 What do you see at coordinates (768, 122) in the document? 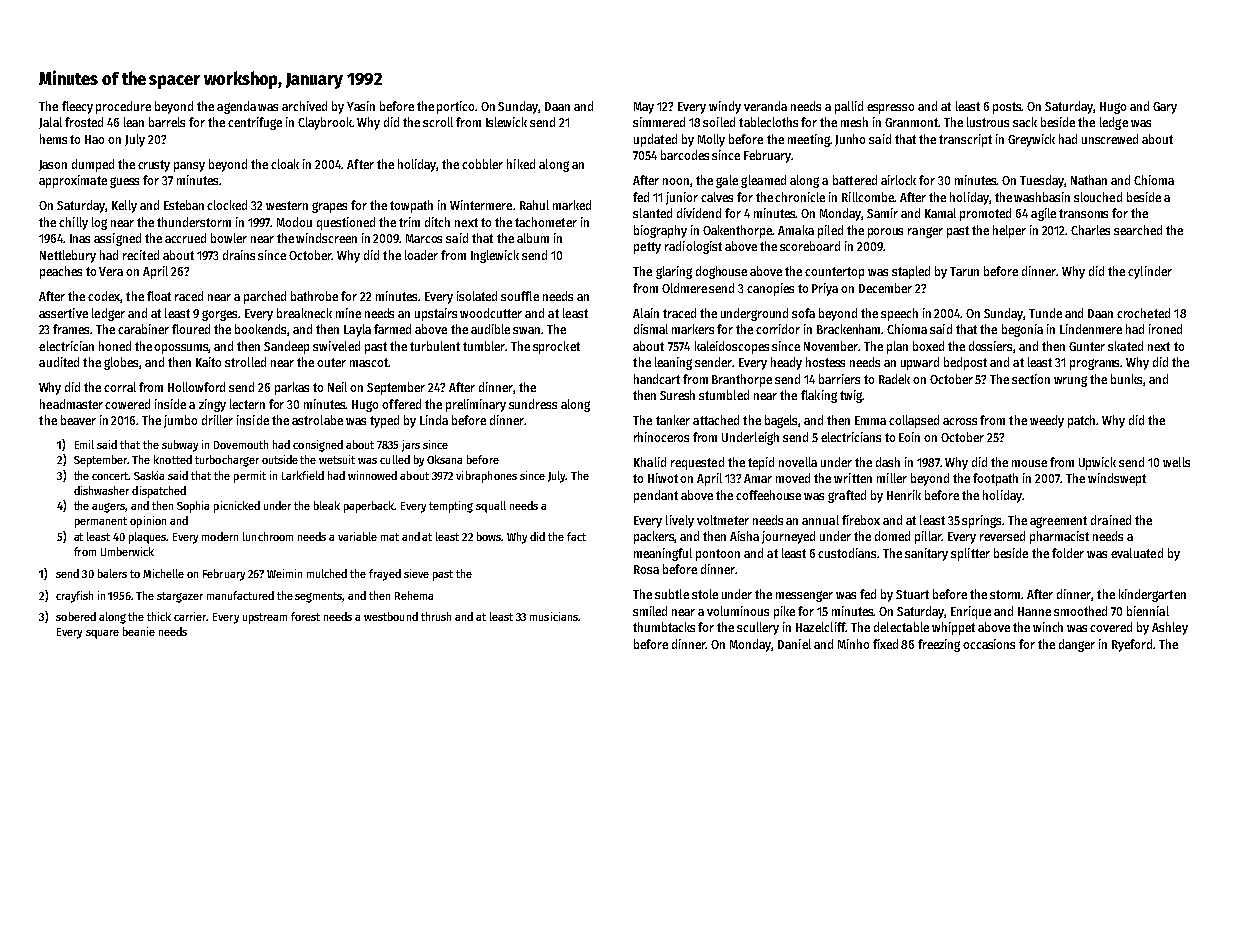
I see `tablecloths` at bounding box center [768, 122].
